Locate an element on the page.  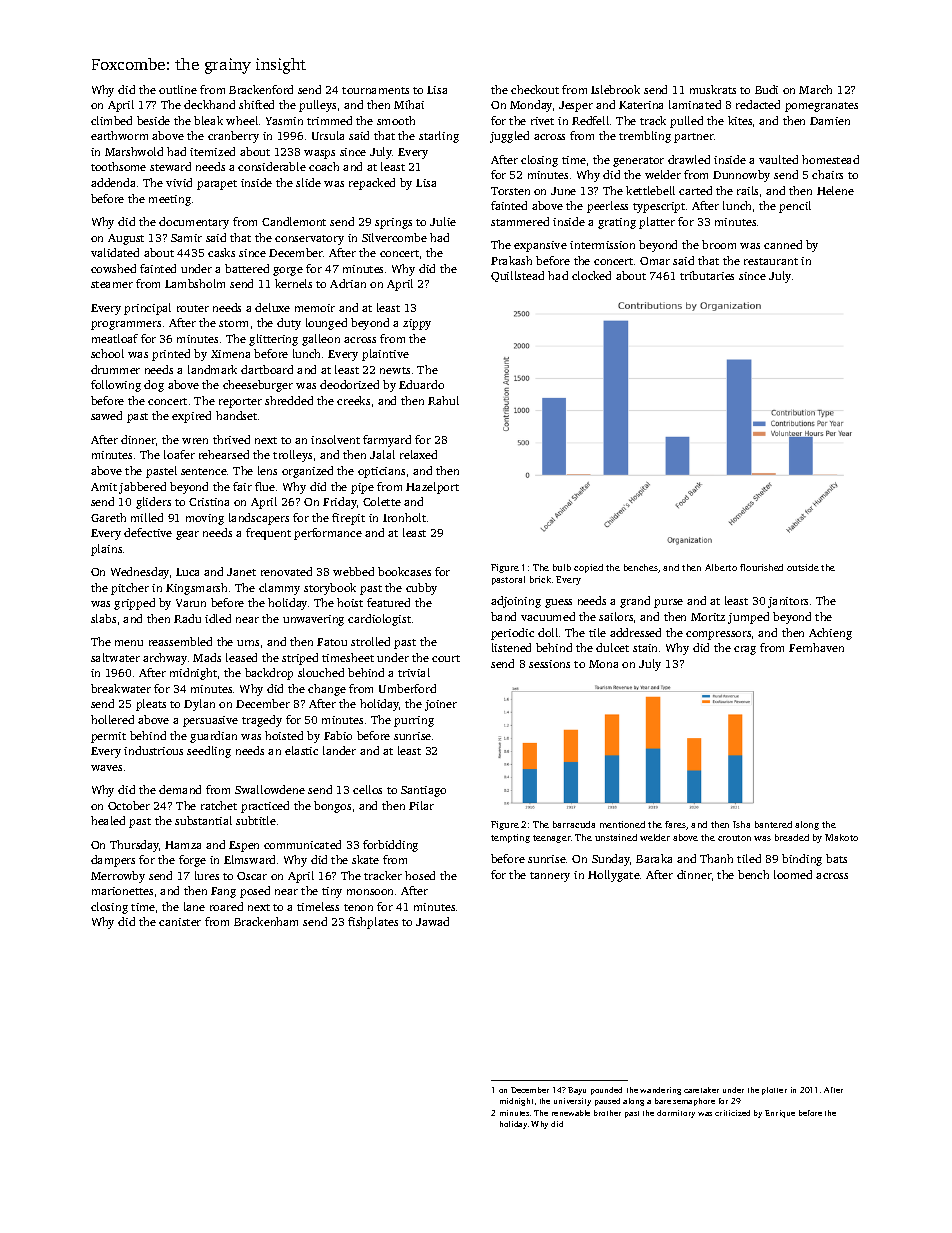
checkout is located at coordinates (535, 89).
